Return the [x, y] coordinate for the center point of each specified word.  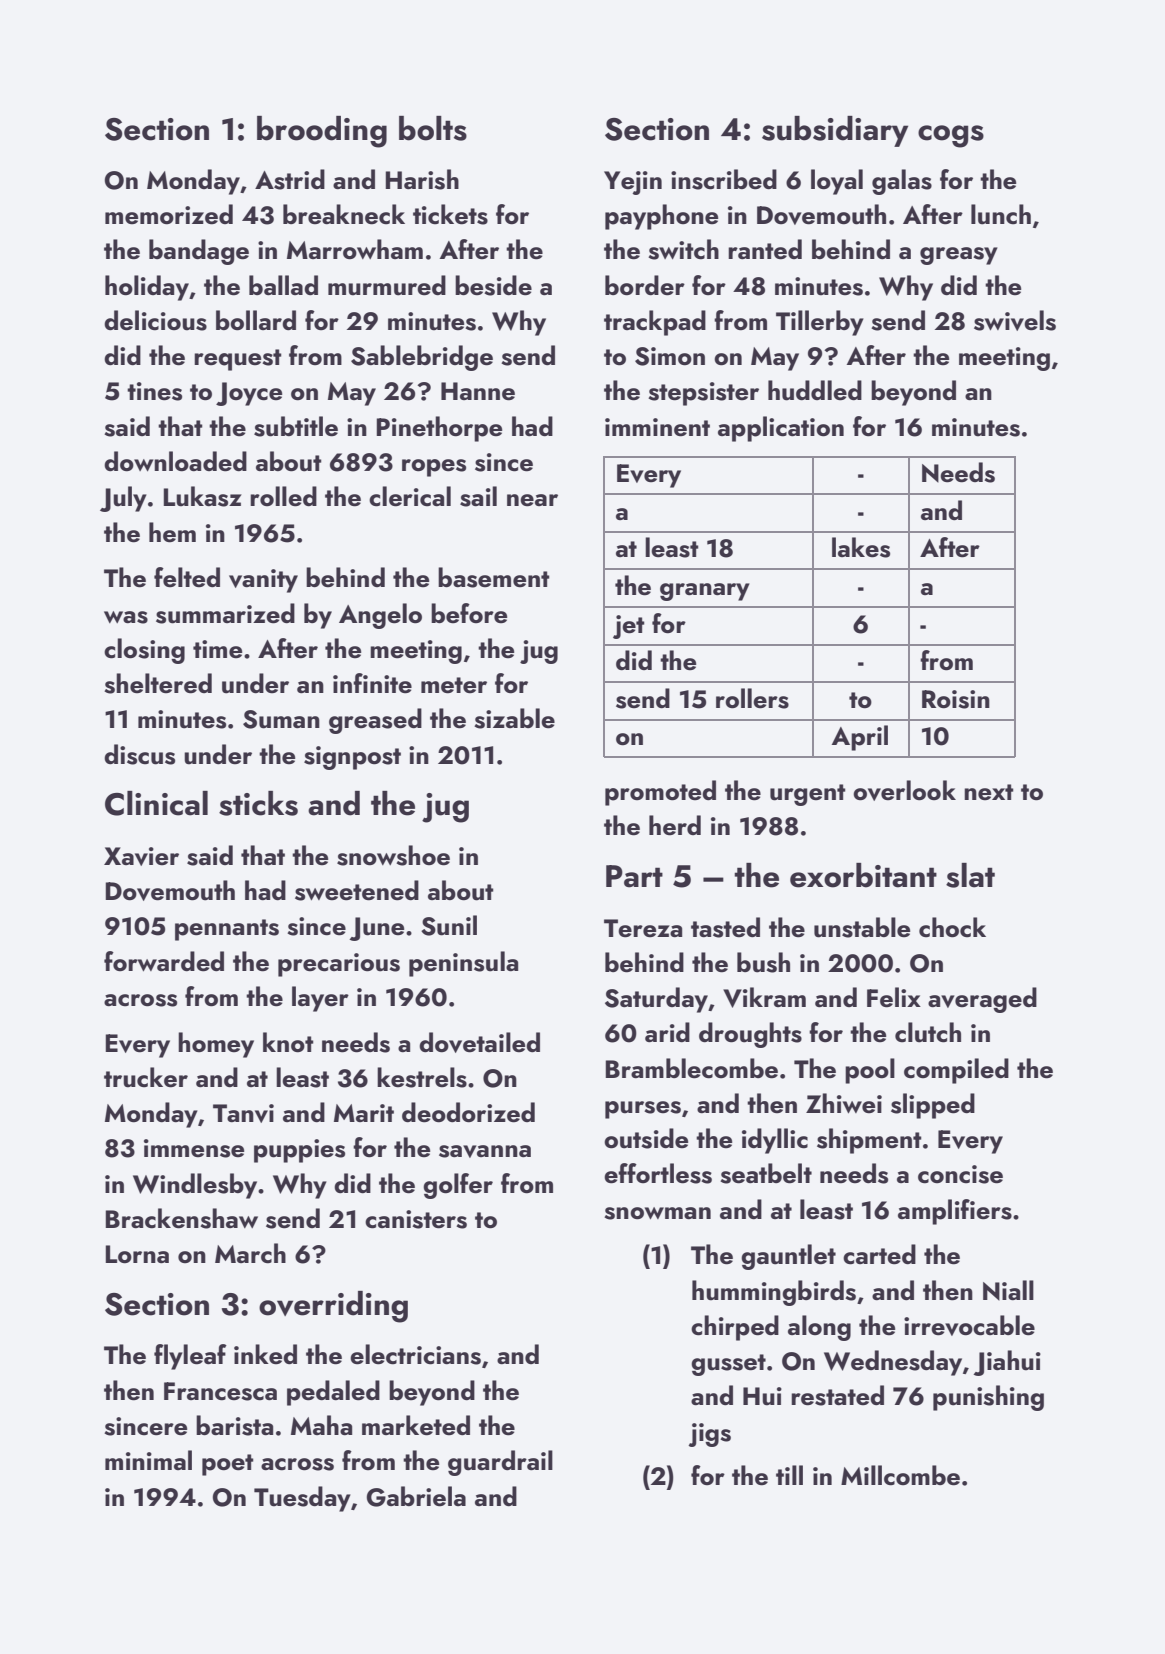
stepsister [703, 394]
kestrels [422, 1077]
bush [763, 962]
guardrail [500, 1463]
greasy [959, 256]
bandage [199, 252]
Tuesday [302, 1499]
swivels [1015, 320]
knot [288, 1042]
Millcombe [900, 1475]
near [532, 500]
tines [154, 391]
